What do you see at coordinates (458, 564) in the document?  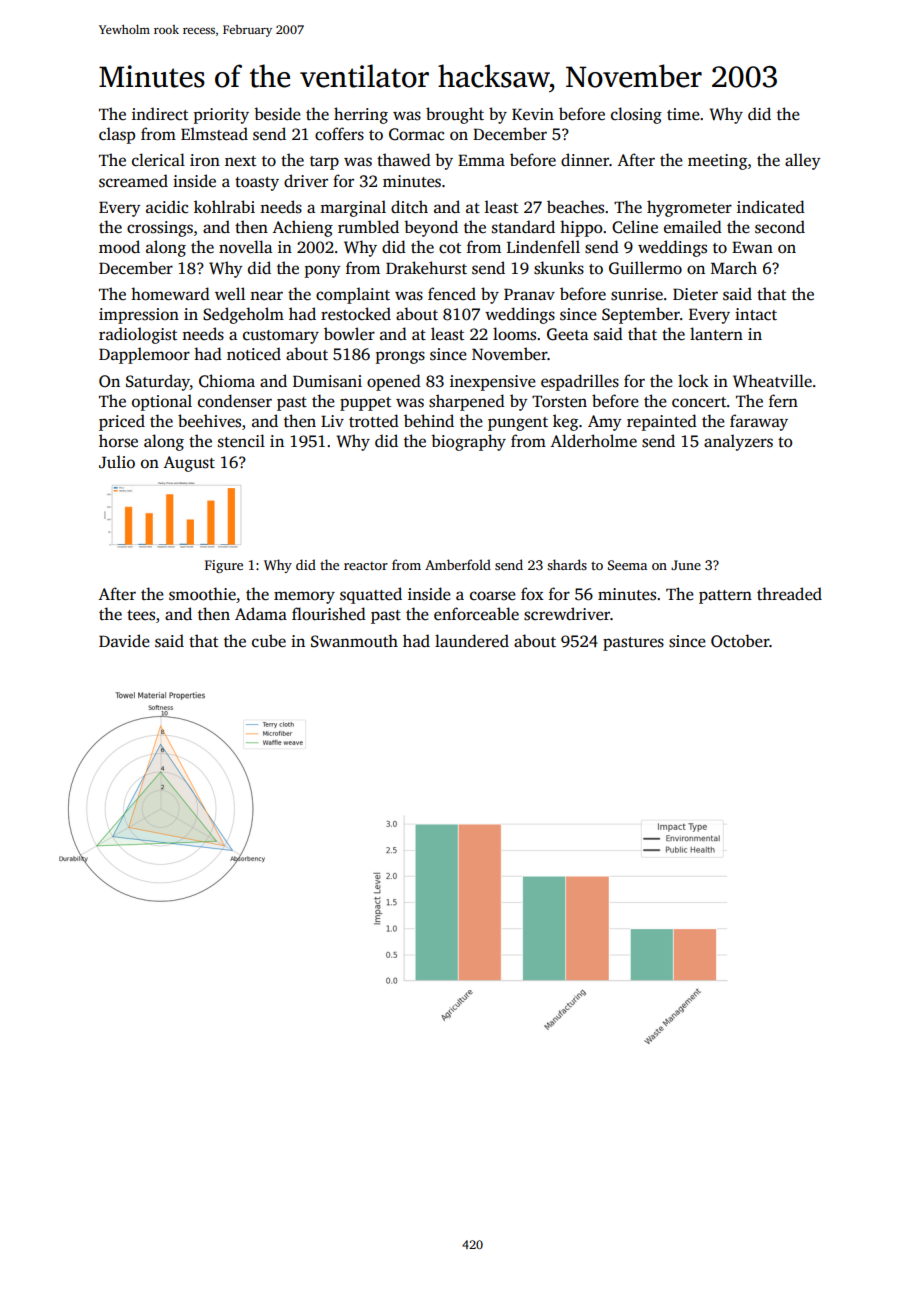 I see `Amberfold` at bounding box center [458, 564].
